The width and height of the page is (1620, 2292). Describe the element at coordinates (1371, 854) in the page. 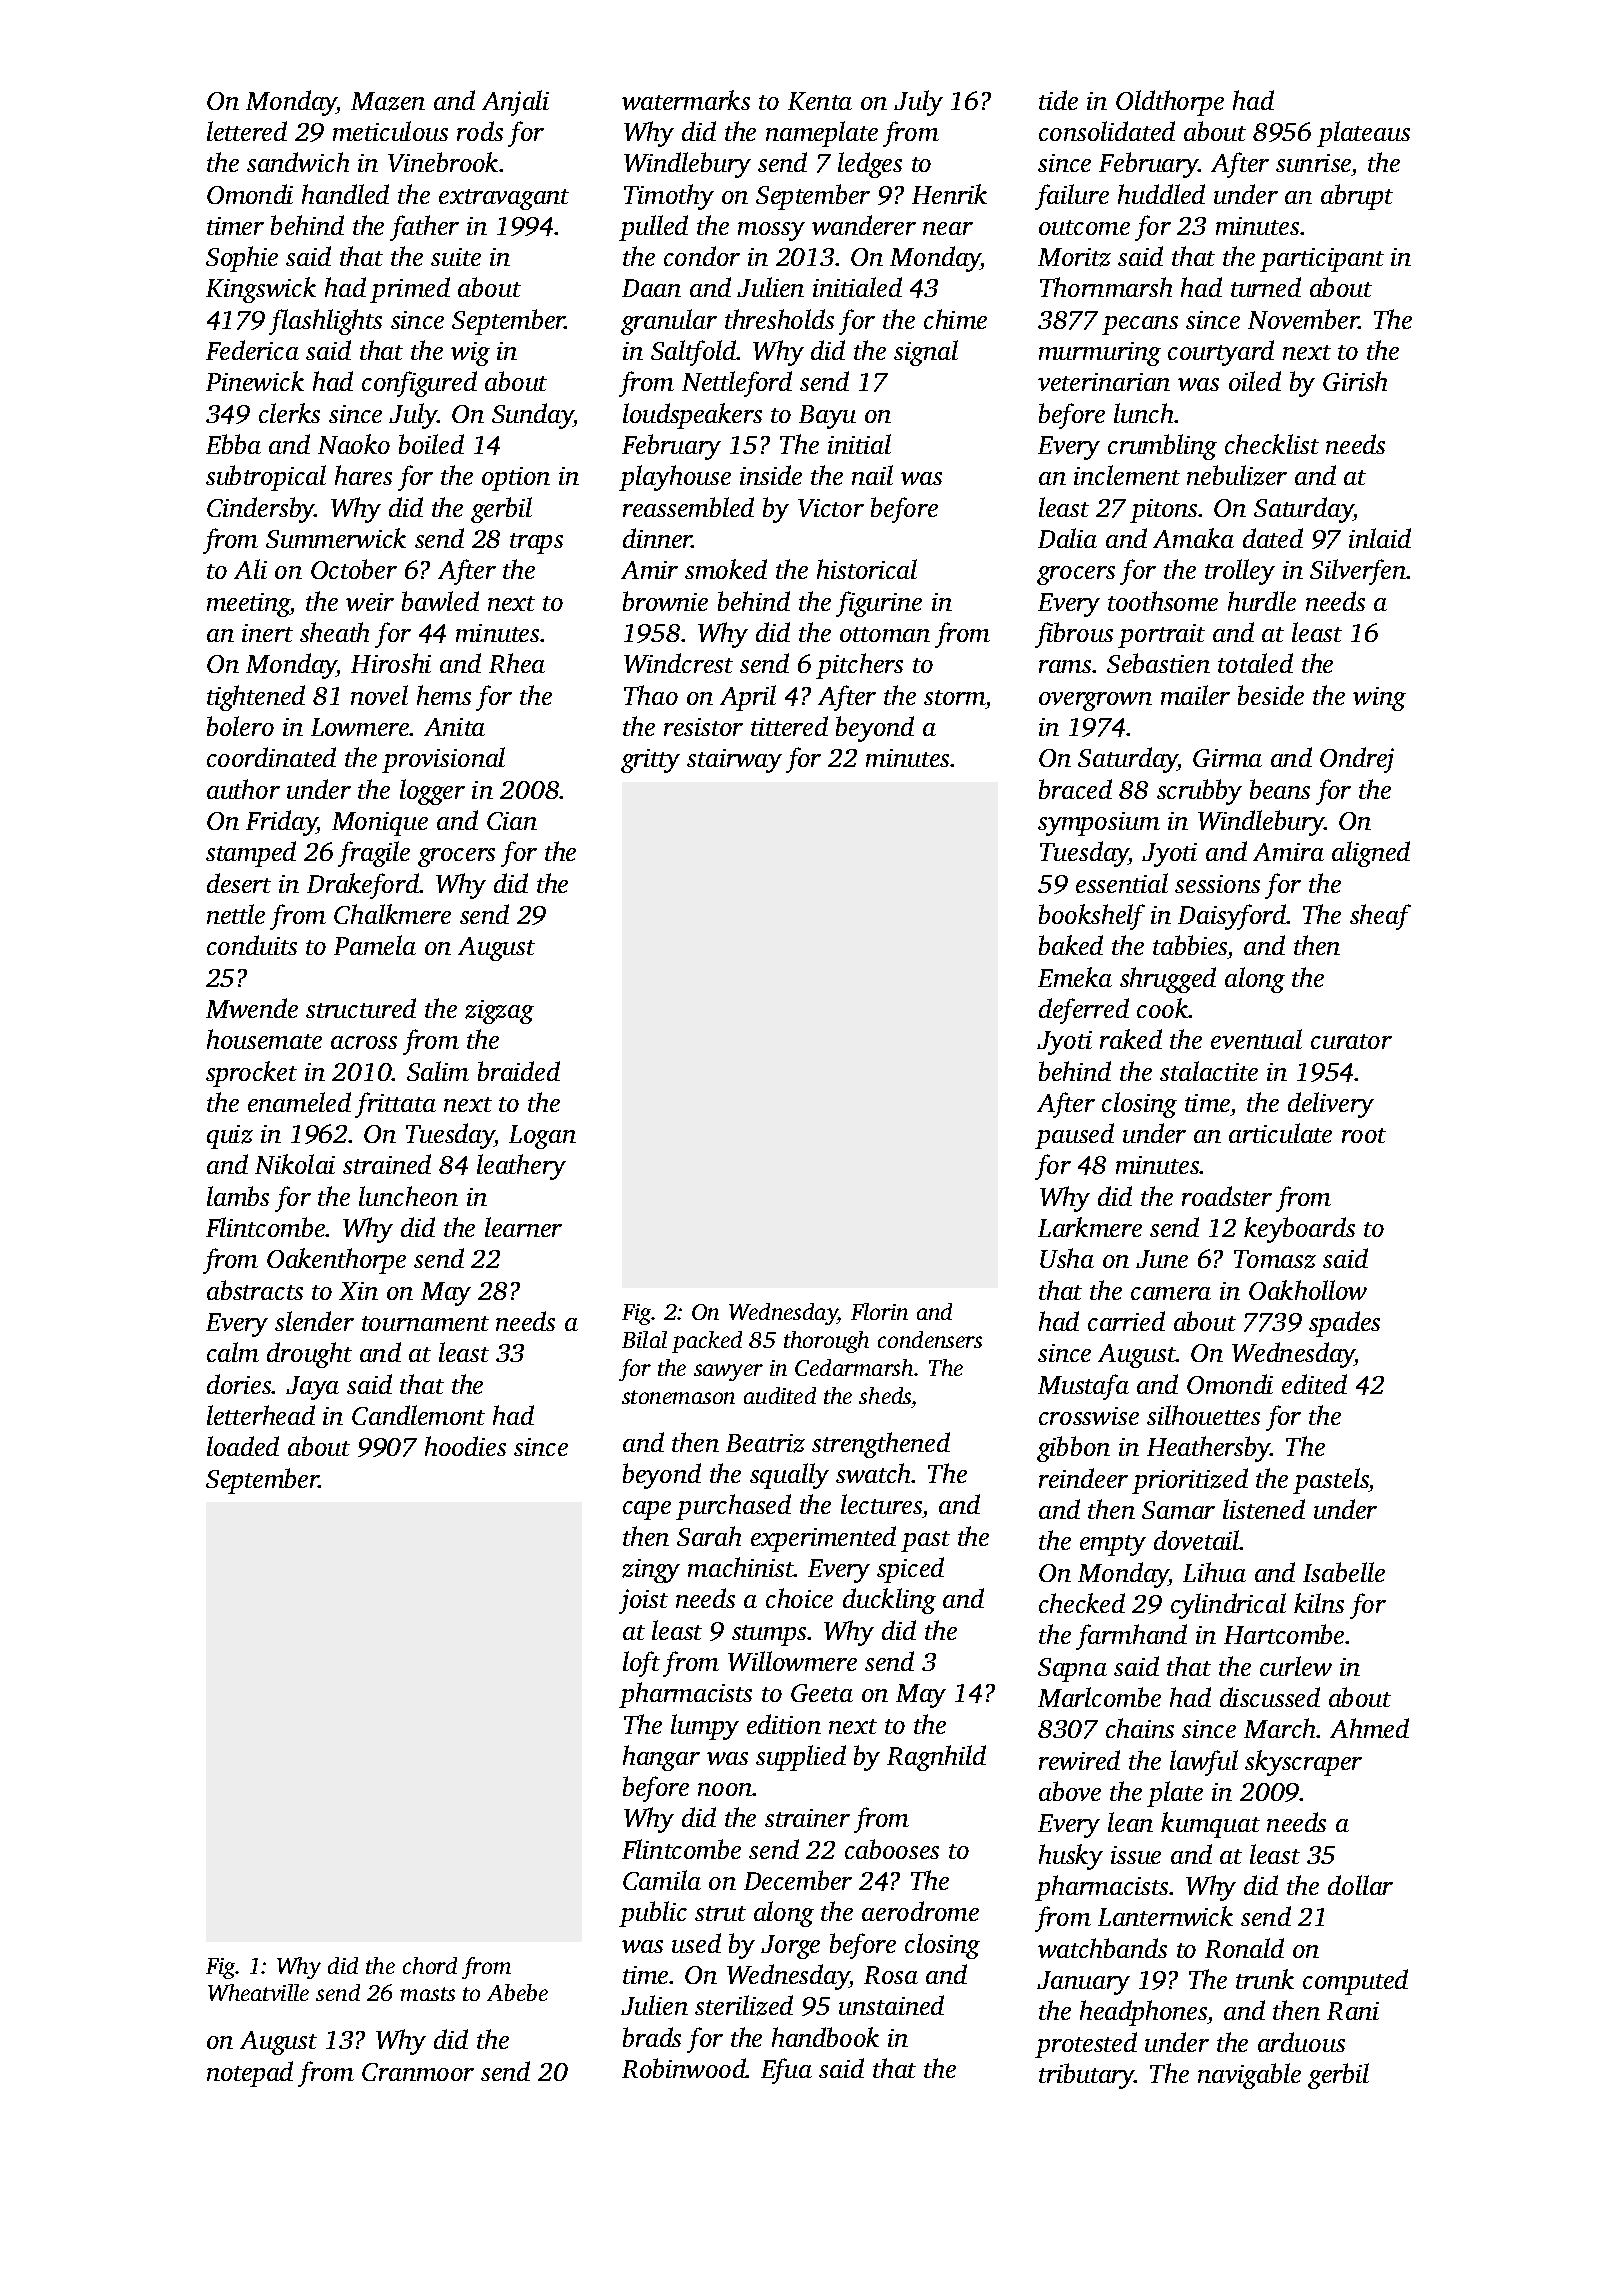

I see `aligned` at that location.
